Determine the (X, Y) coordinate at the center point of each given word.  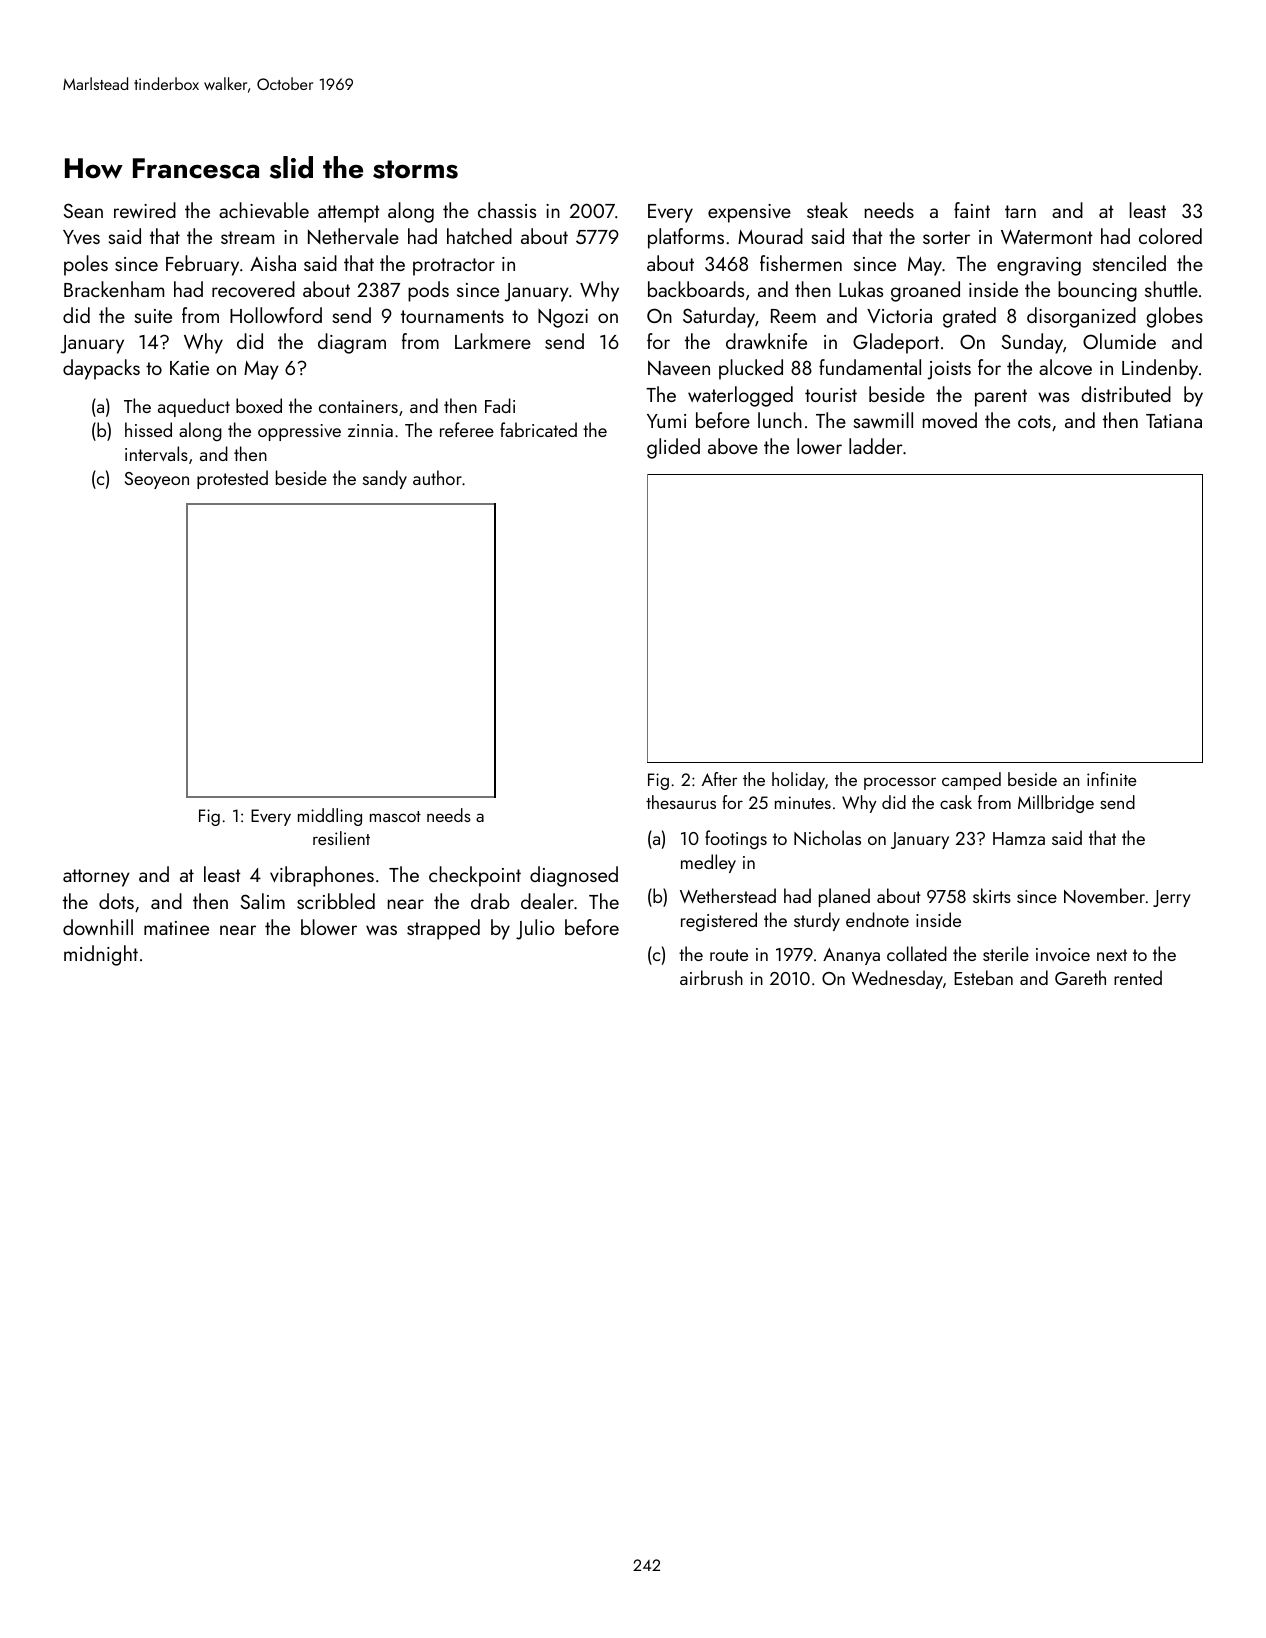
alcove (1065, 367)
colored (1170, 236)
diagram (352, 343)
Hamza (1019, 838)
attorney (96, 878)
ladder (876, 446)
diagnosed (574, 876)
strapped (443, 929)
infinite (1111, 779)
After (720, 779)
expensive (749, 213)
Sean (83, 210)
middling (330, 817)
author (437, 477)
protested (232, 479)
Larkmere (493, 341)
